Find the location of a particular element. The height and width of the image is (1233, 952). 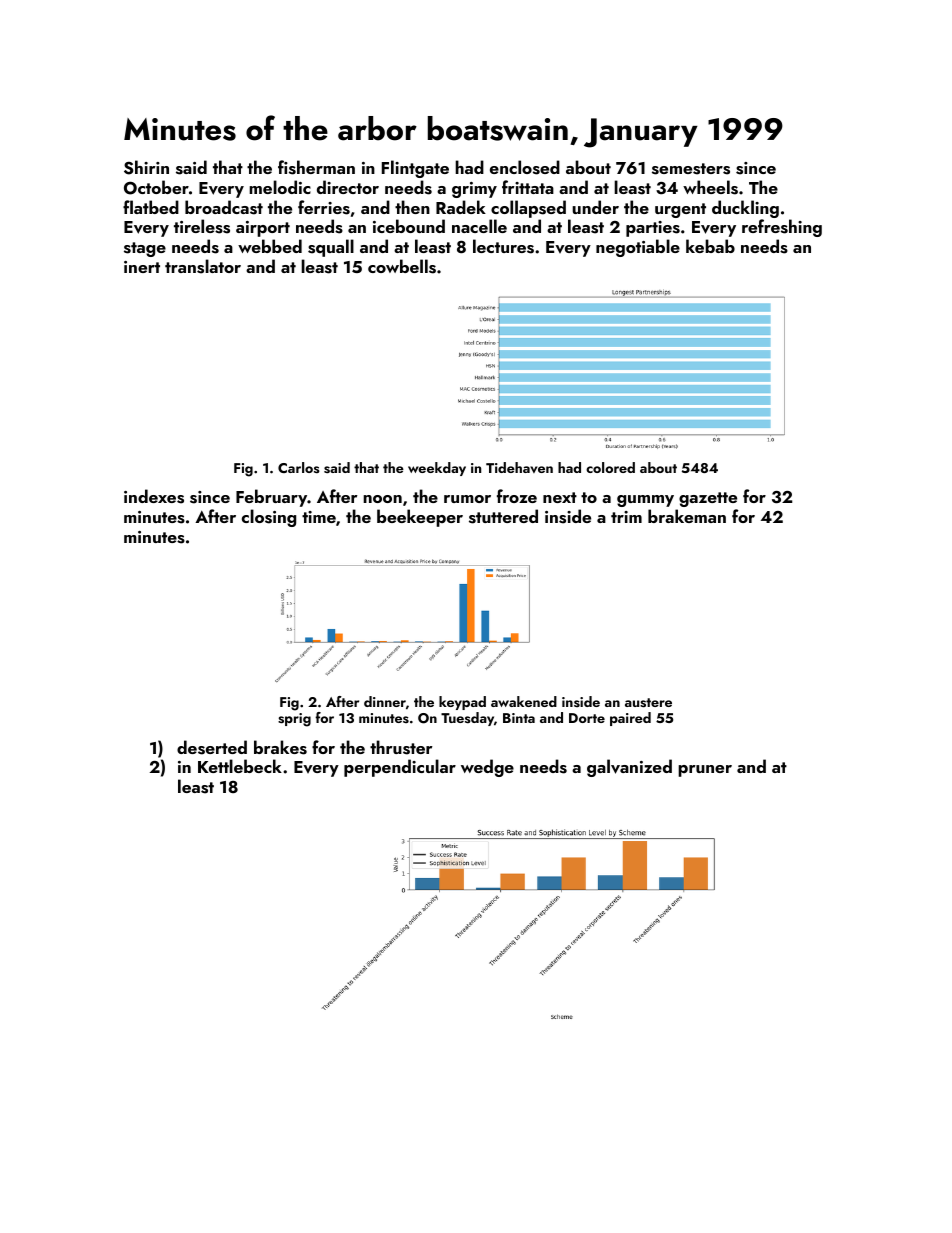

pruner is located at coordinates (705, 771).
